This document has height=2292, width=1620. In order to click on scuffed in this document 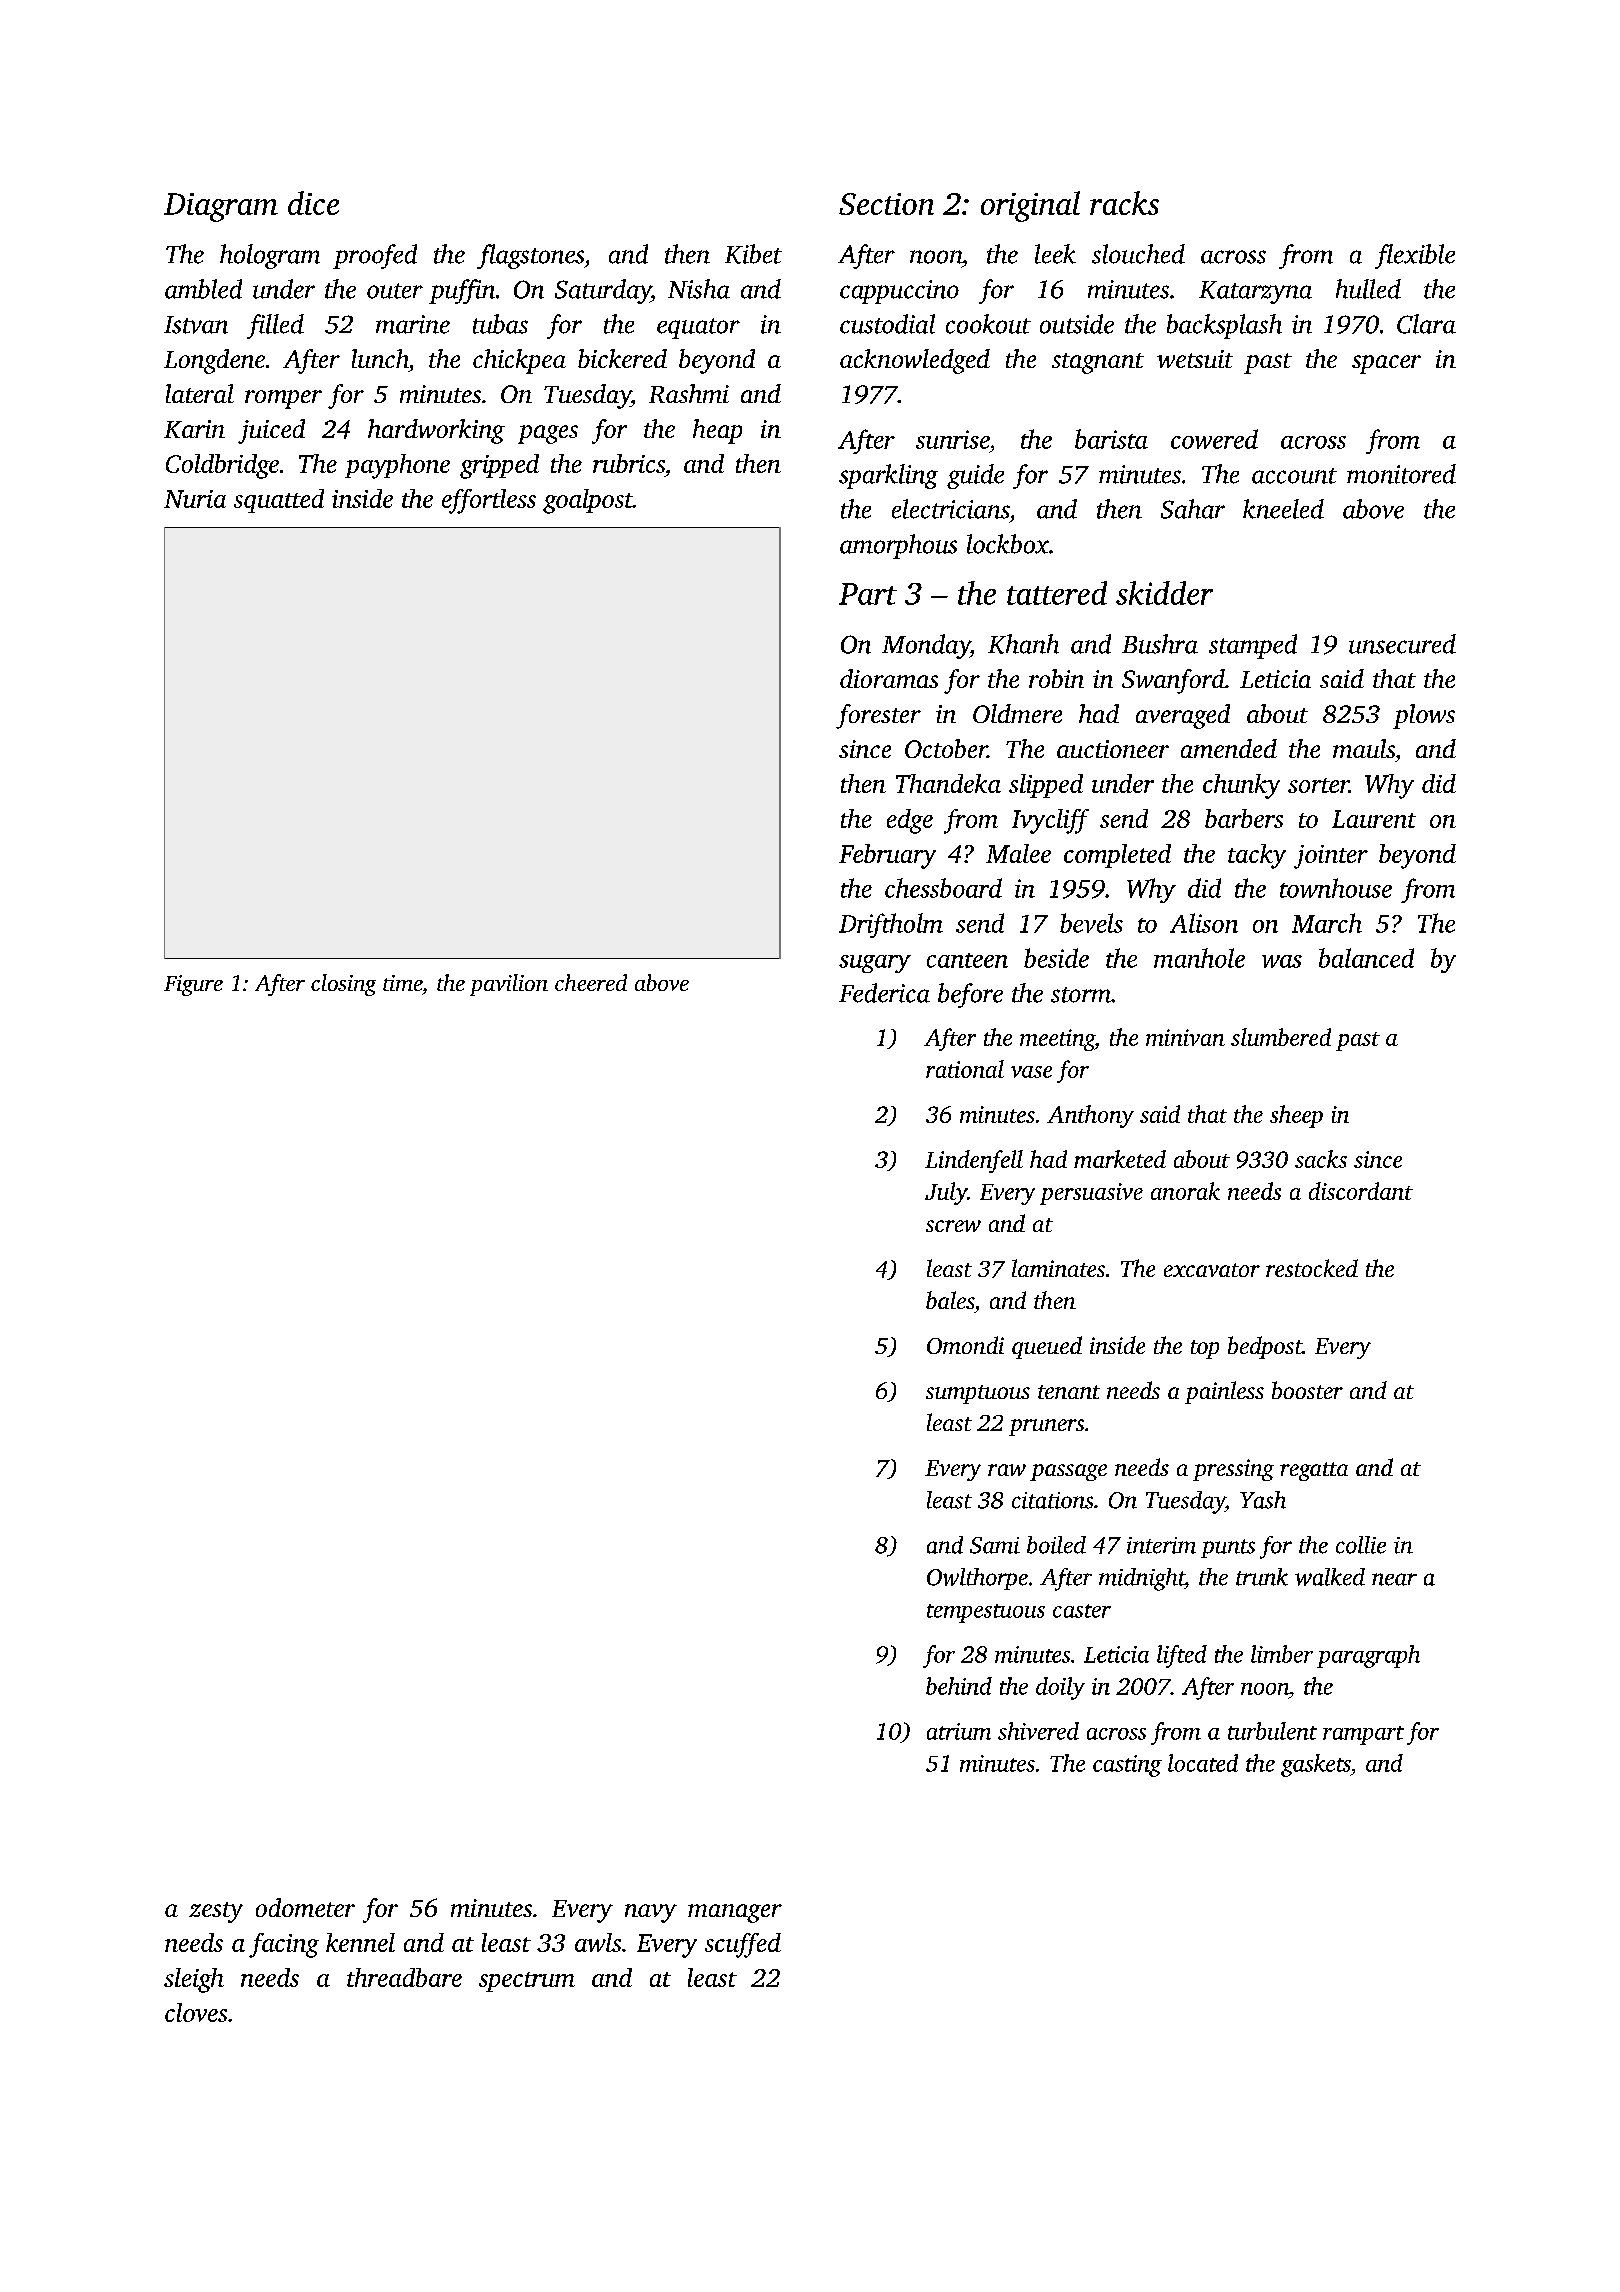, I will do `click(743, 1945)`.
